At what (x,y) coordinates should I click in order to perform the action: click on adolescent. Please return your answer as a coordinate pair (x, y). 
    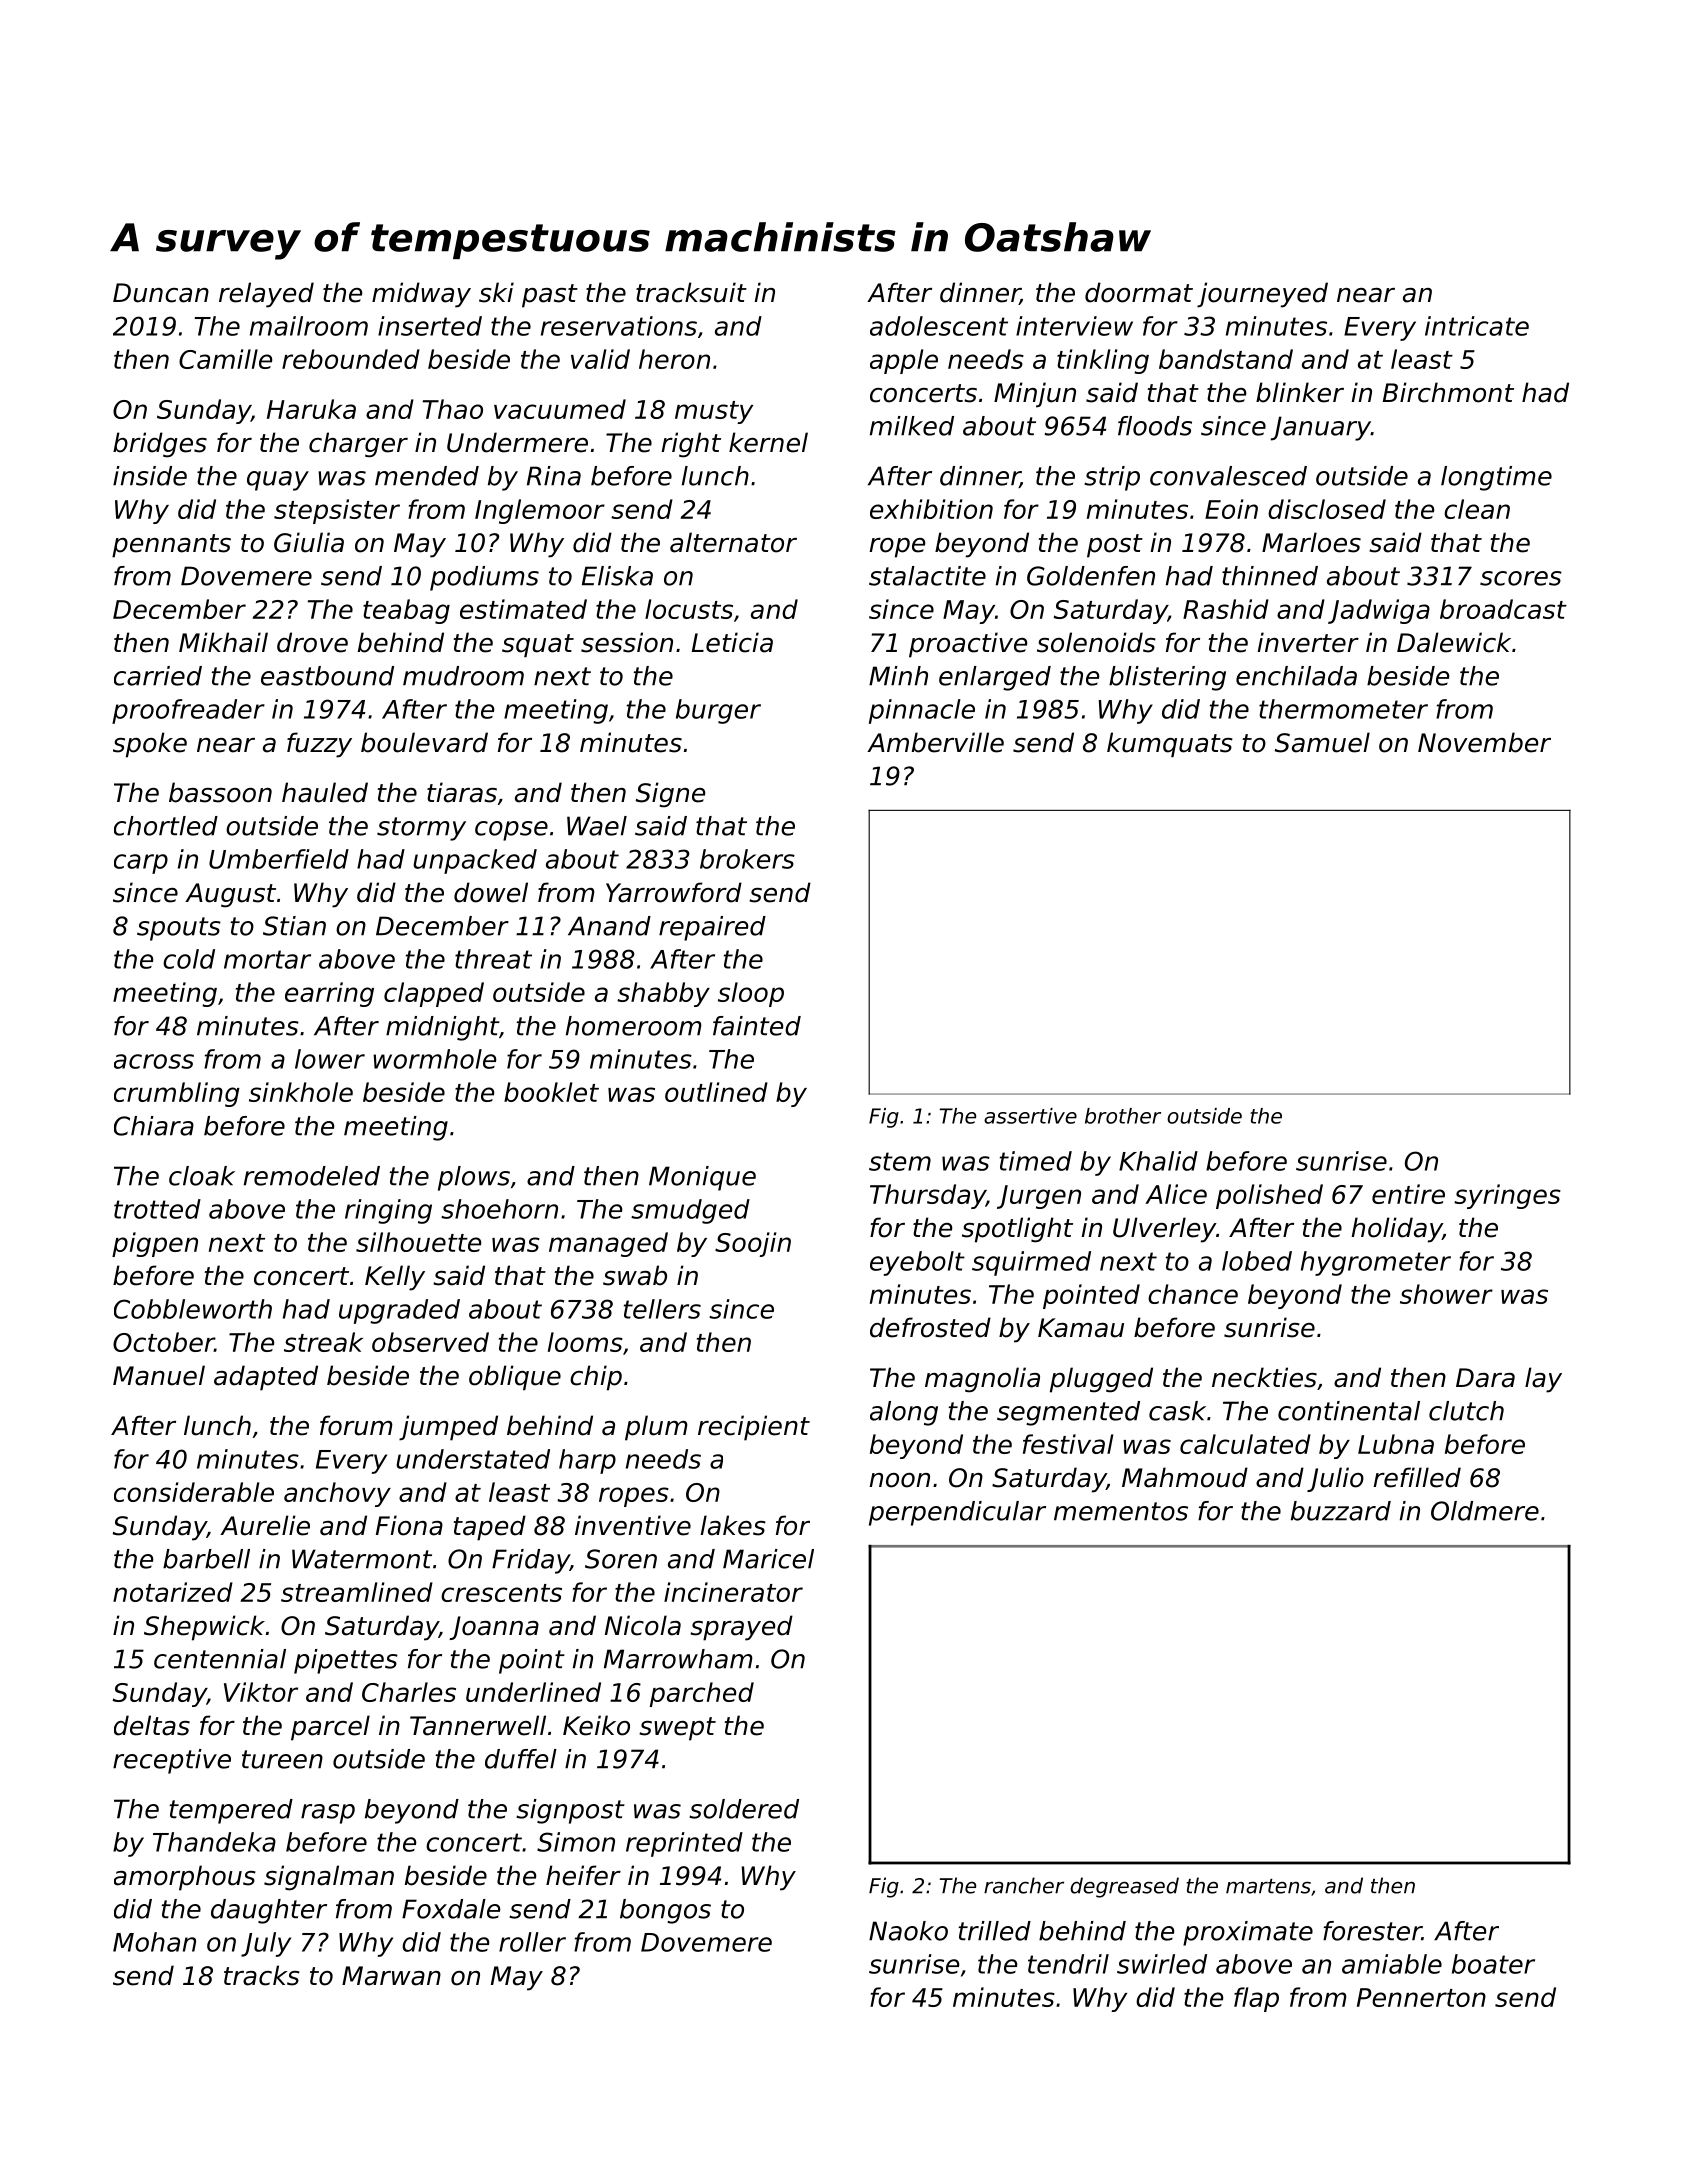
    Looking at the image, I should click on (939, 326).
